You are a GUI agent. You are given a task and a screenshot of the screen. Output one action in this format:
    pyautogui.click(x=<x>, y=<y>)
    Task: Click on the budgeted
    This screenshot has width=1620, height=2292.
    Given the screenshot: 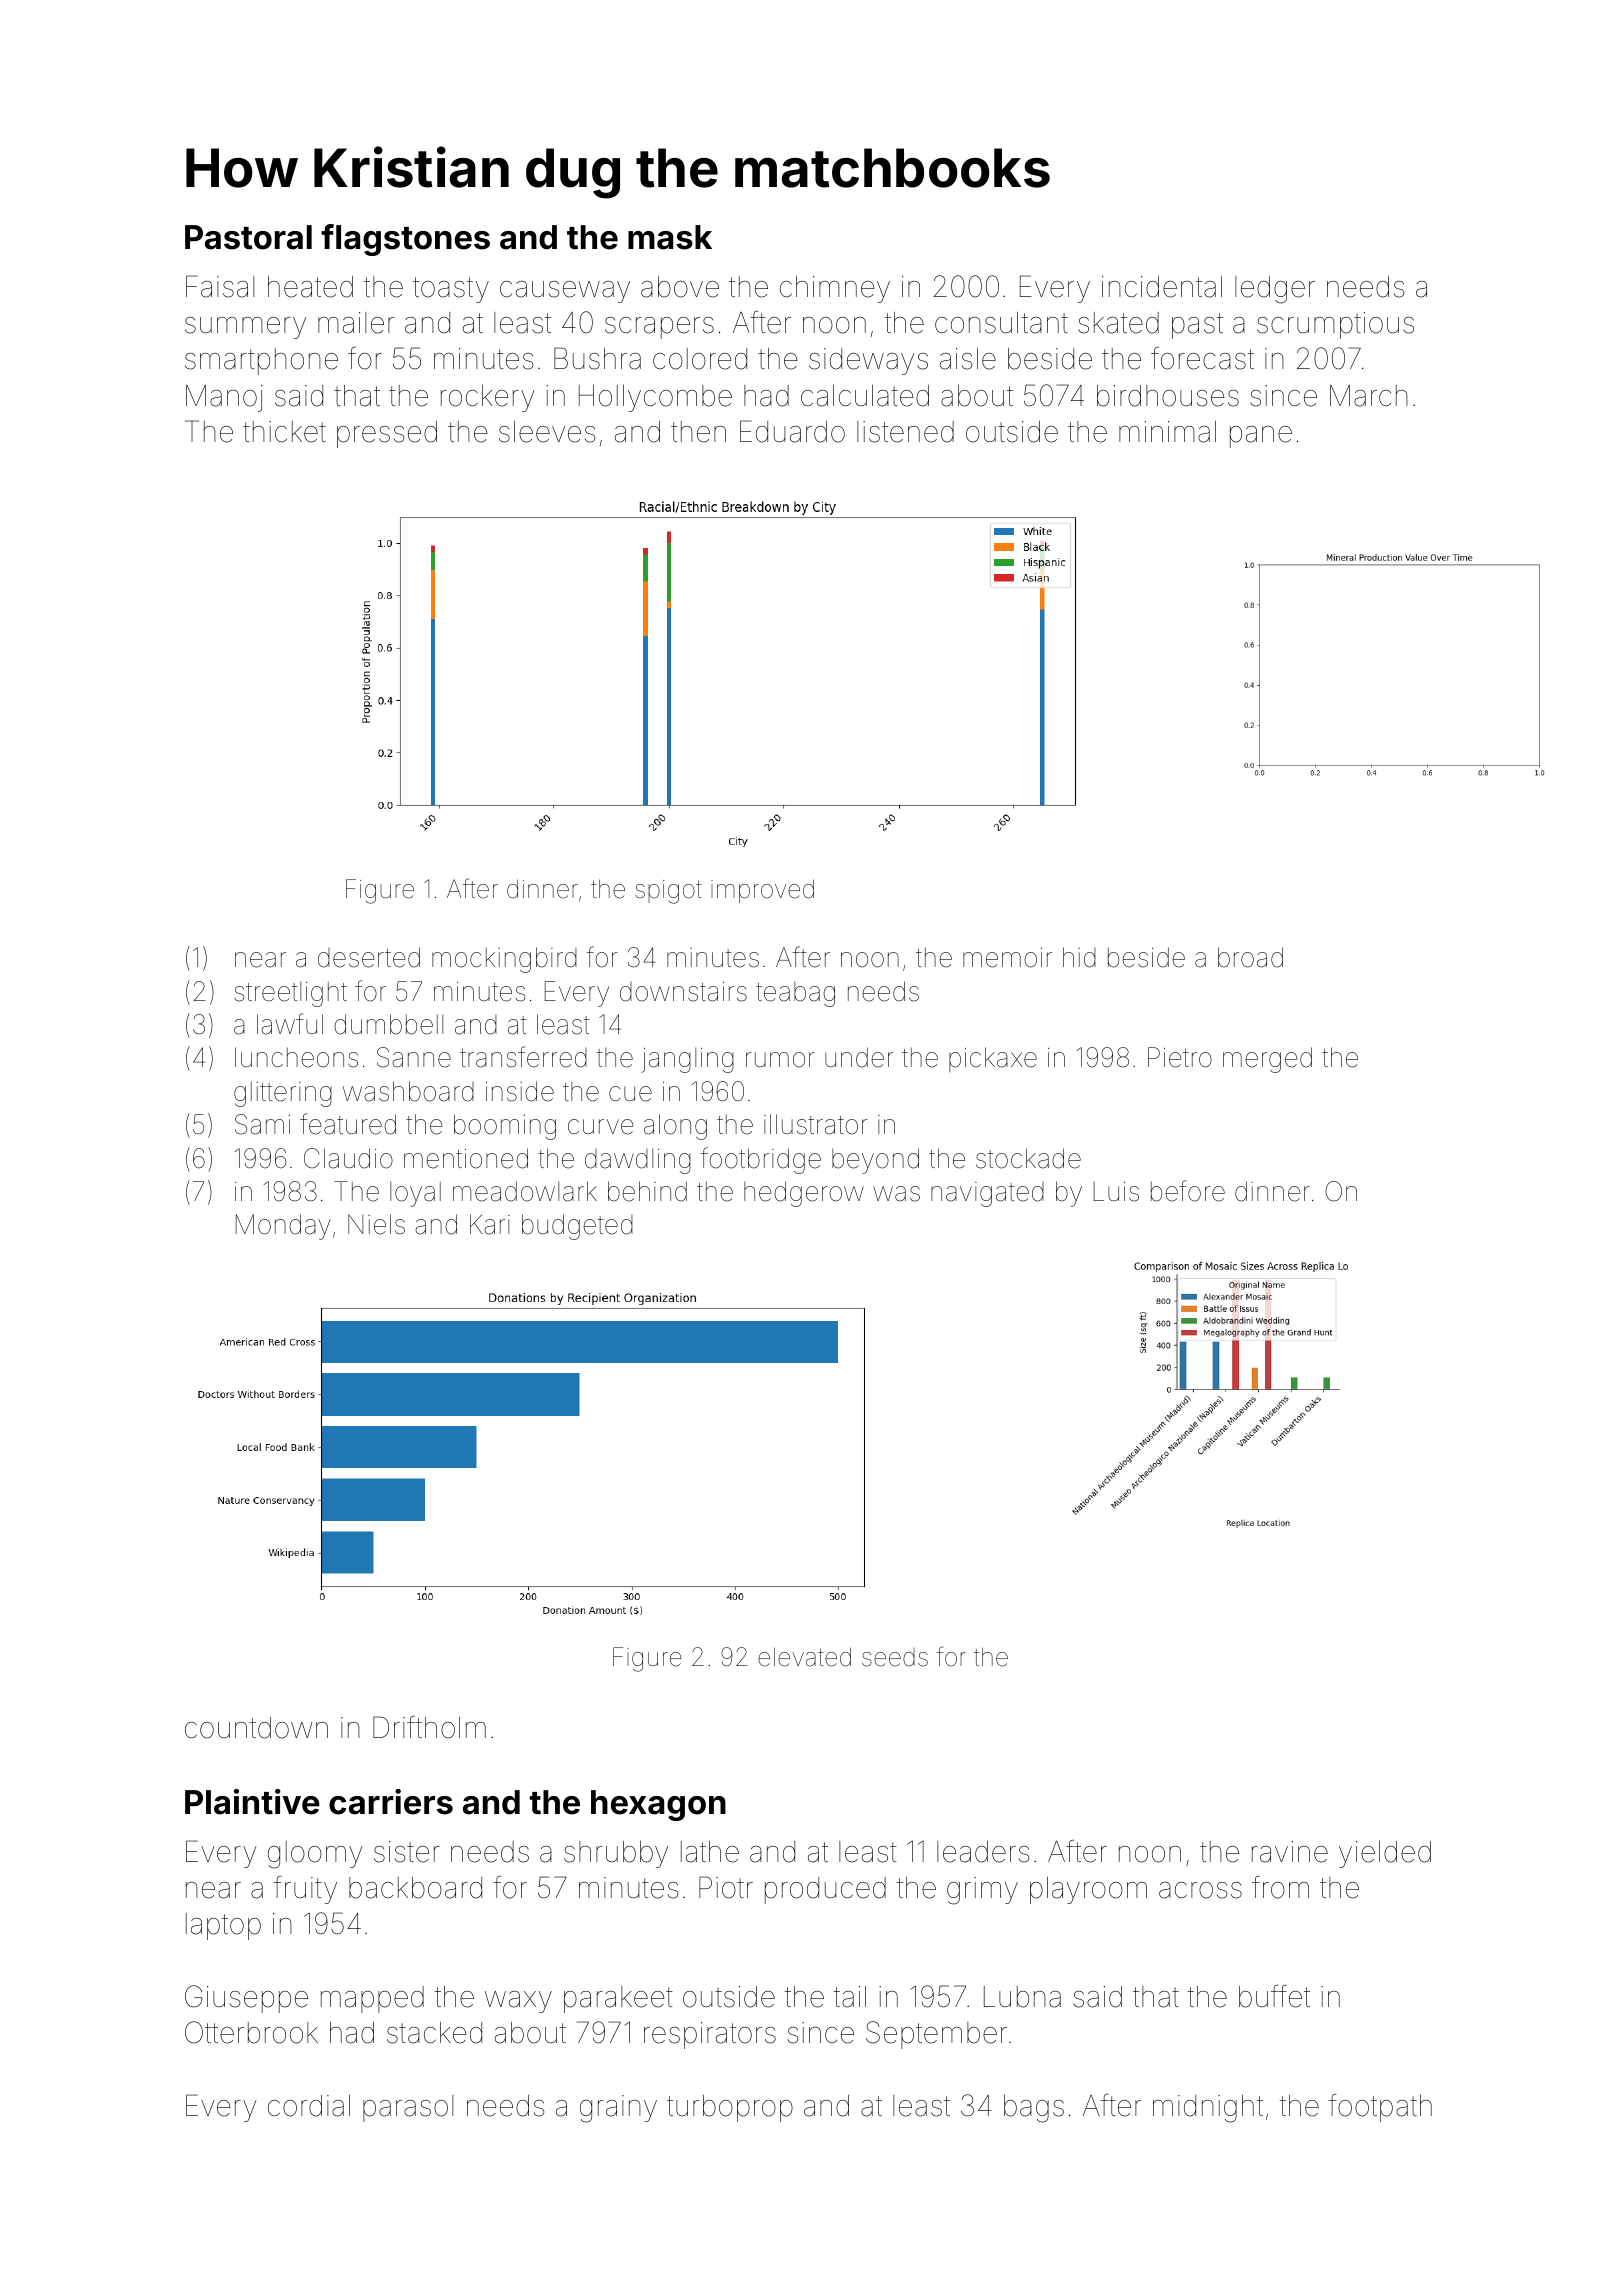 What is the action you would take?
    pyautogui.click(x=577, y=1227)
